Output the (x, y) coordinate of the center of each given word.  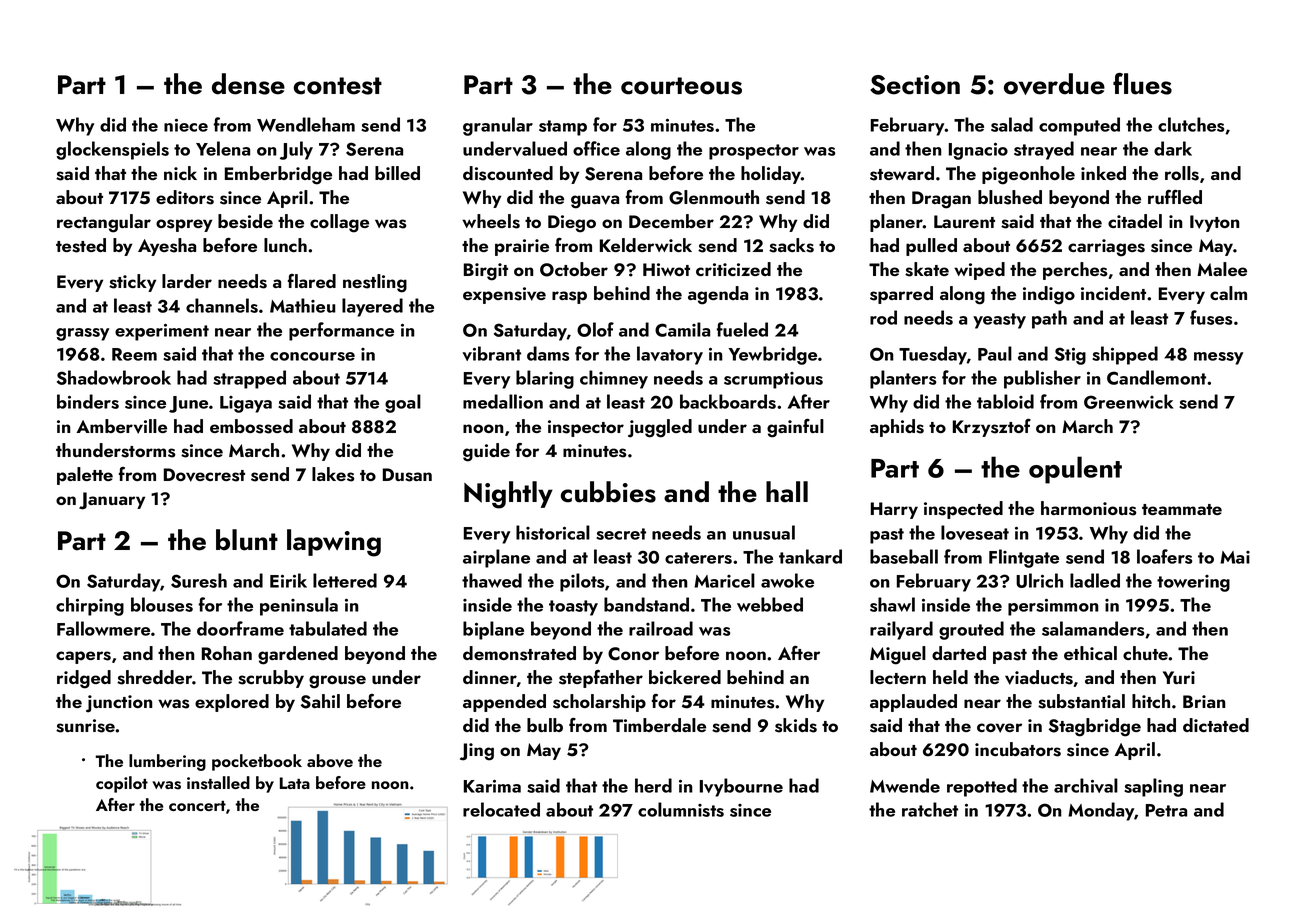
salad (1012, 124)
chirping (90, 606)
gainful (795, 428)
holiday (771, 175)
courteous (681, 86)
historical (553, 532)
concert (197, 806)
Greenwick (1128, 401)
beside (245, 221)
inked (1103, 173)
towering (1193, 583)
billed (397, 173)
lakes (333, 474)
